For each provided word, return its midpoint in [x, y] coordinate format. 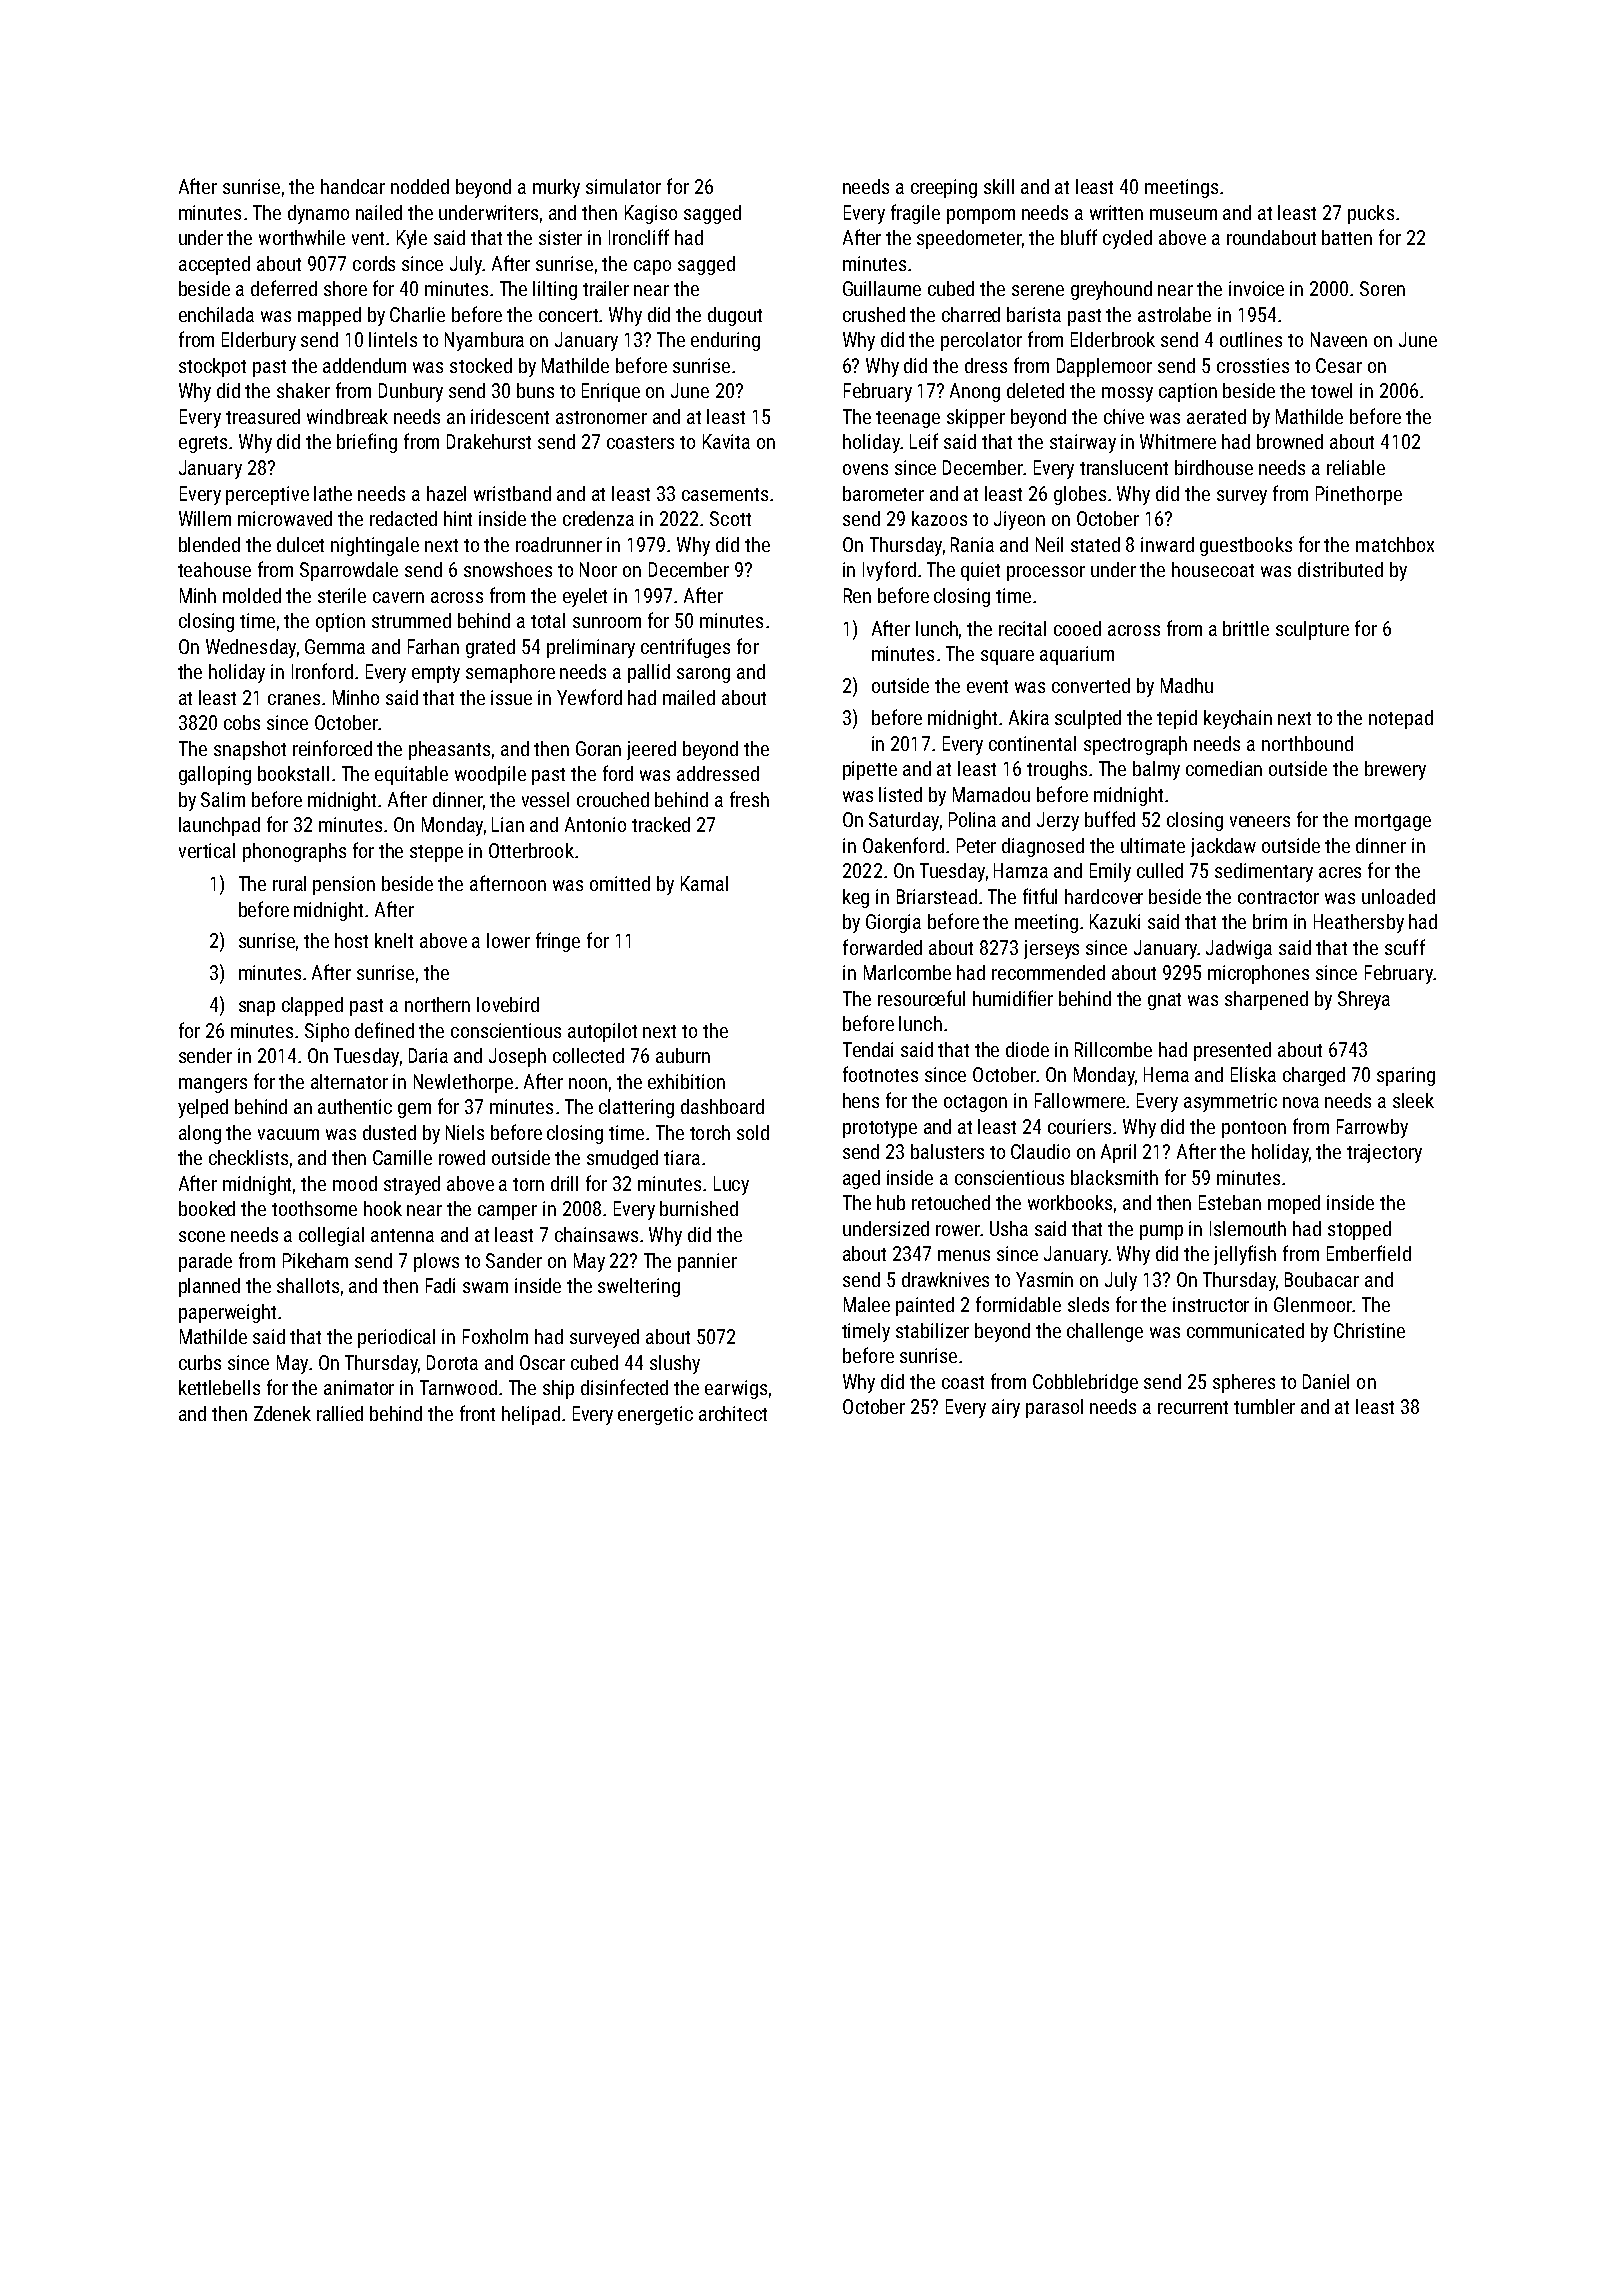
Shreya [1364, 1000]
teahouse [214, 569]
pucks [1371, 214]
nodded [420, 186]
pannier [707, 1262]
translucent [1124, 467]
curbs [200, 1362]
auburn [683, 1055]
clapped [312, 1006]
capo [652, 267]
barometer [883, 493]
